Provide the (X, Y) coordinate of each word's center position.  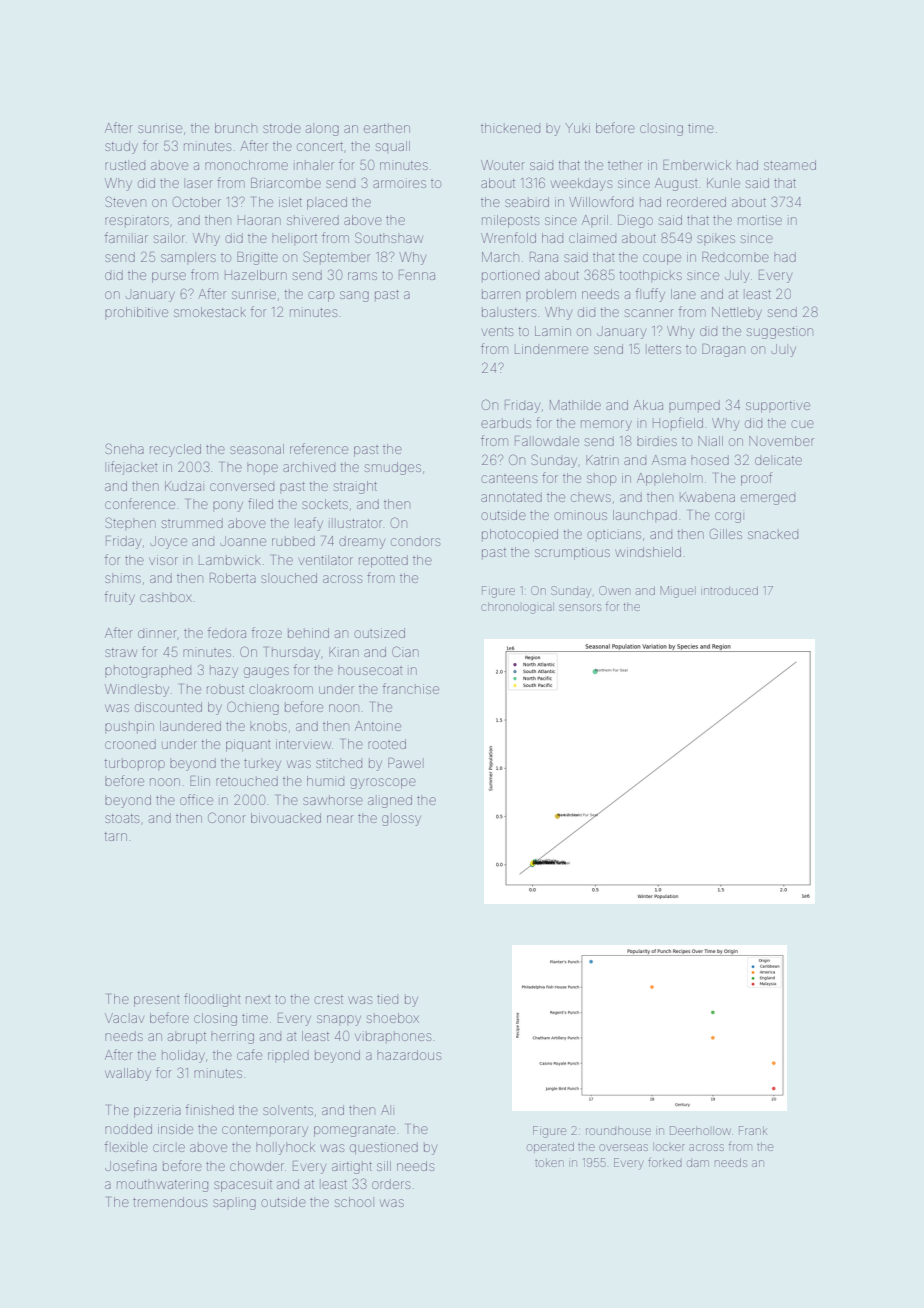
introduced (729, 590)
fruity (120, 598)
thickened (510, 128)
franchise (411, 688)
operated (550, 1147)
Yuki (577, 128)
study (121, 147)
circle (169, 1147)
